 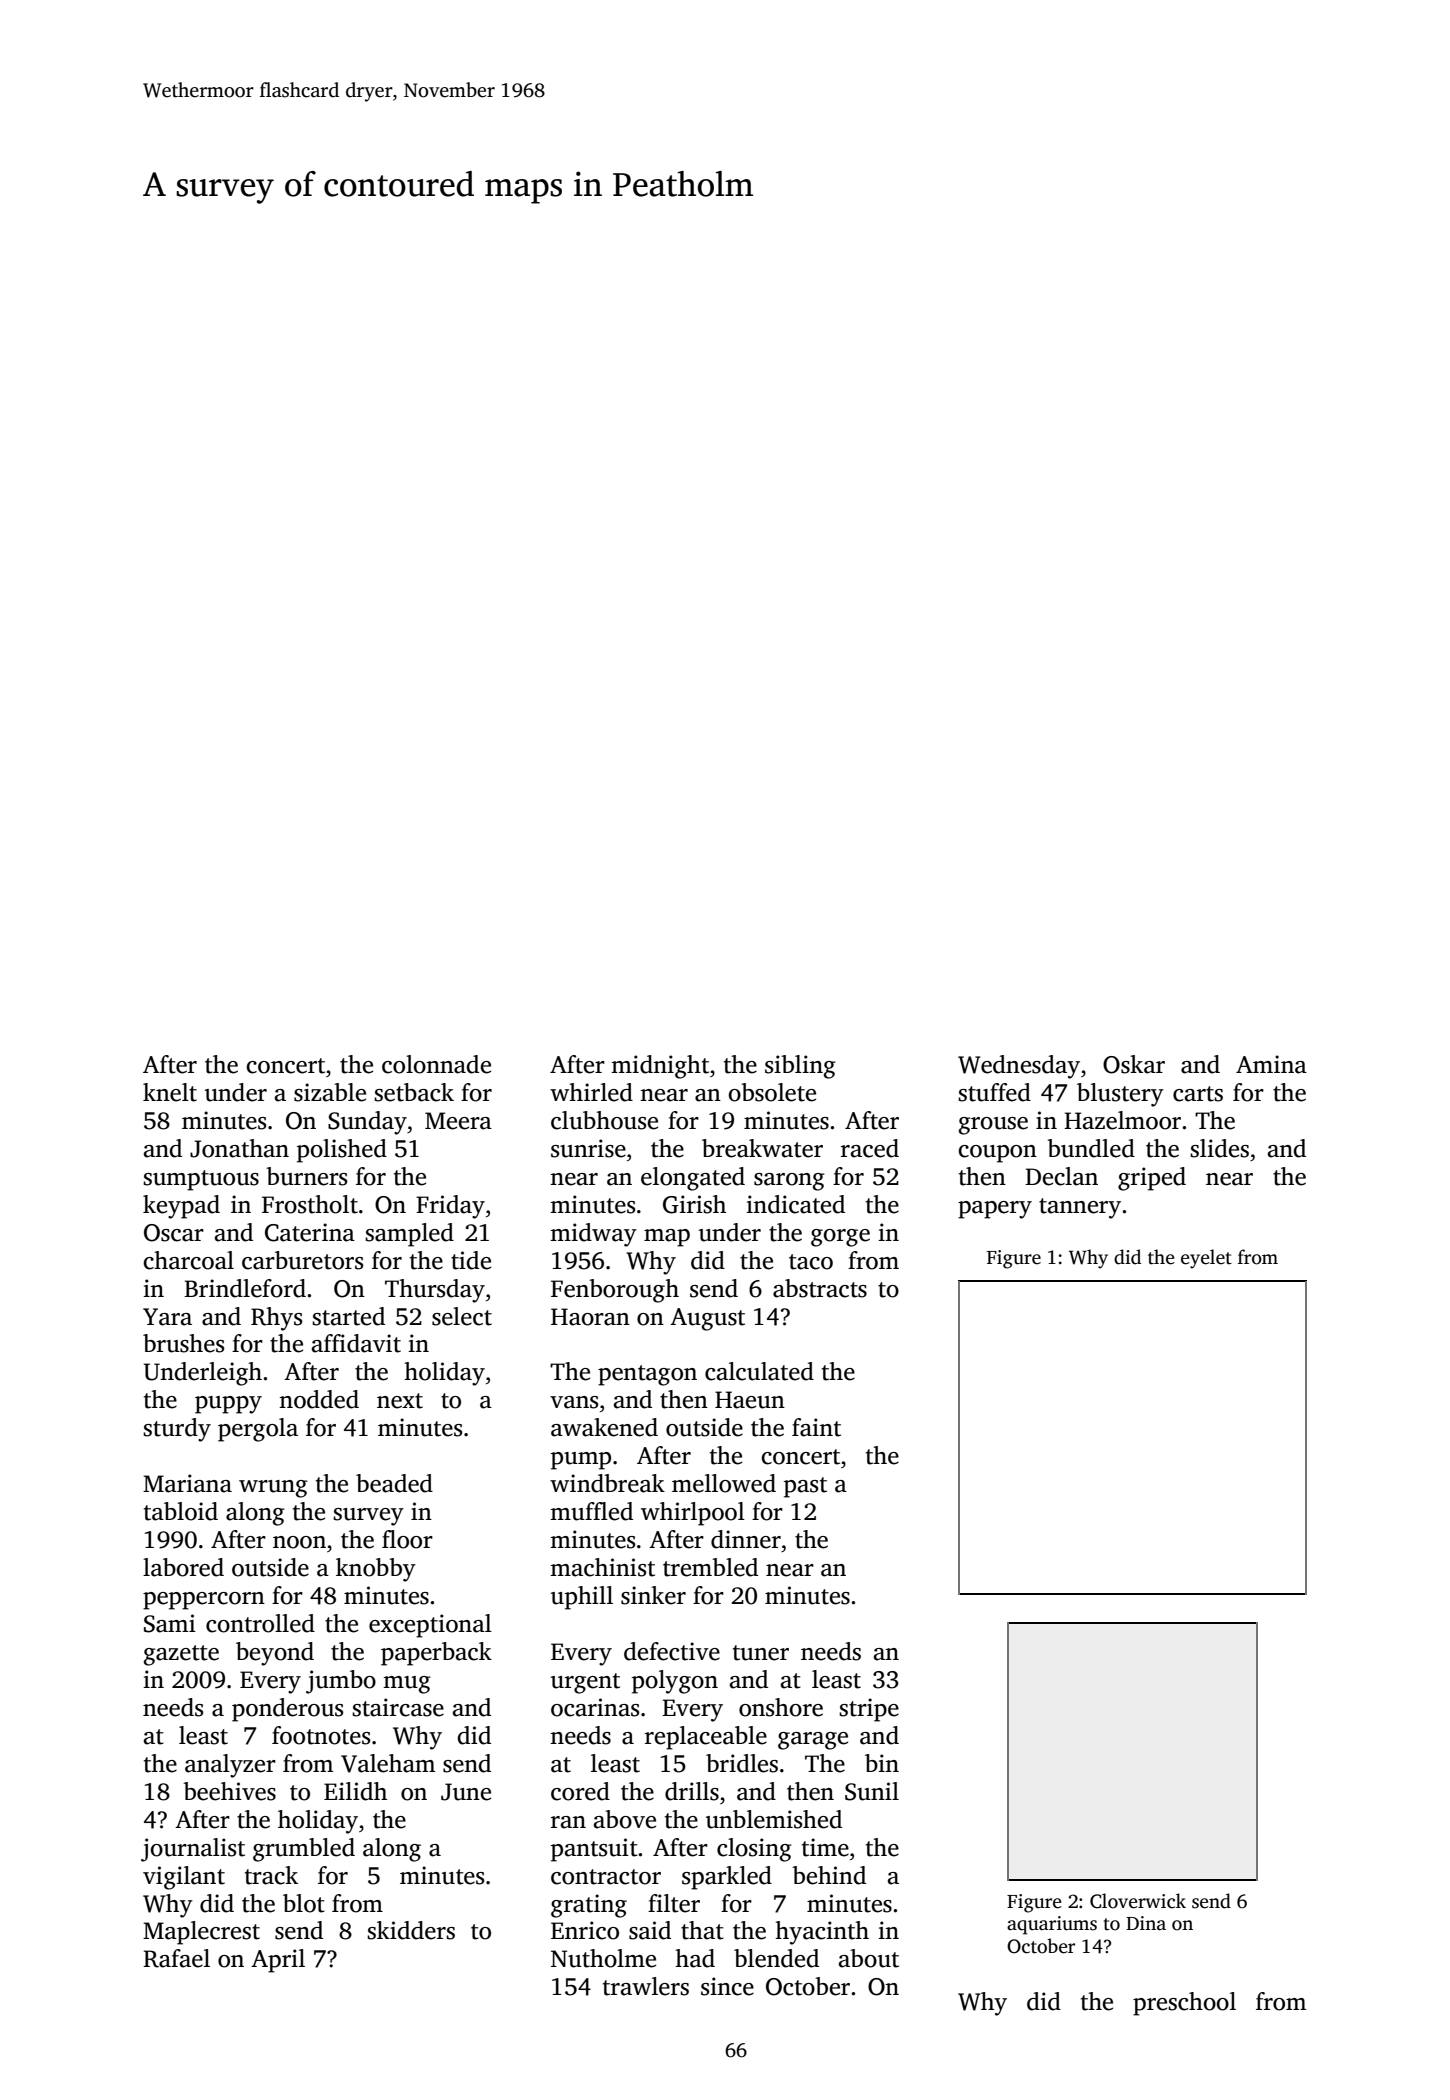 I want to click on abstracts, so click(x=820, y=1288).
